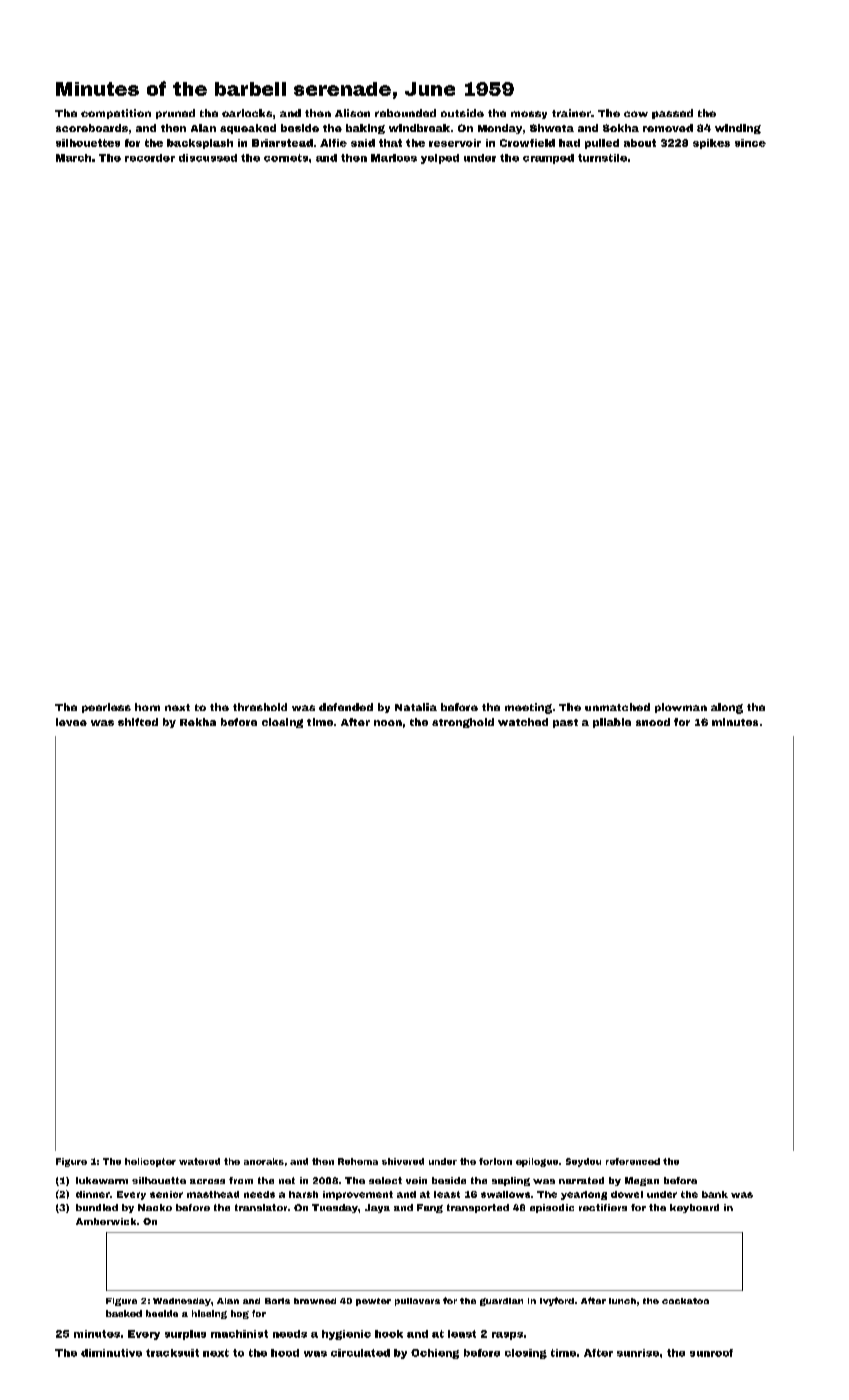 Image resolution: width=849 pixels, height=1400 pixels. What do you see at coordinates (612, 723) in the page?
I see `pliable` at bounding box center [612, 723].
